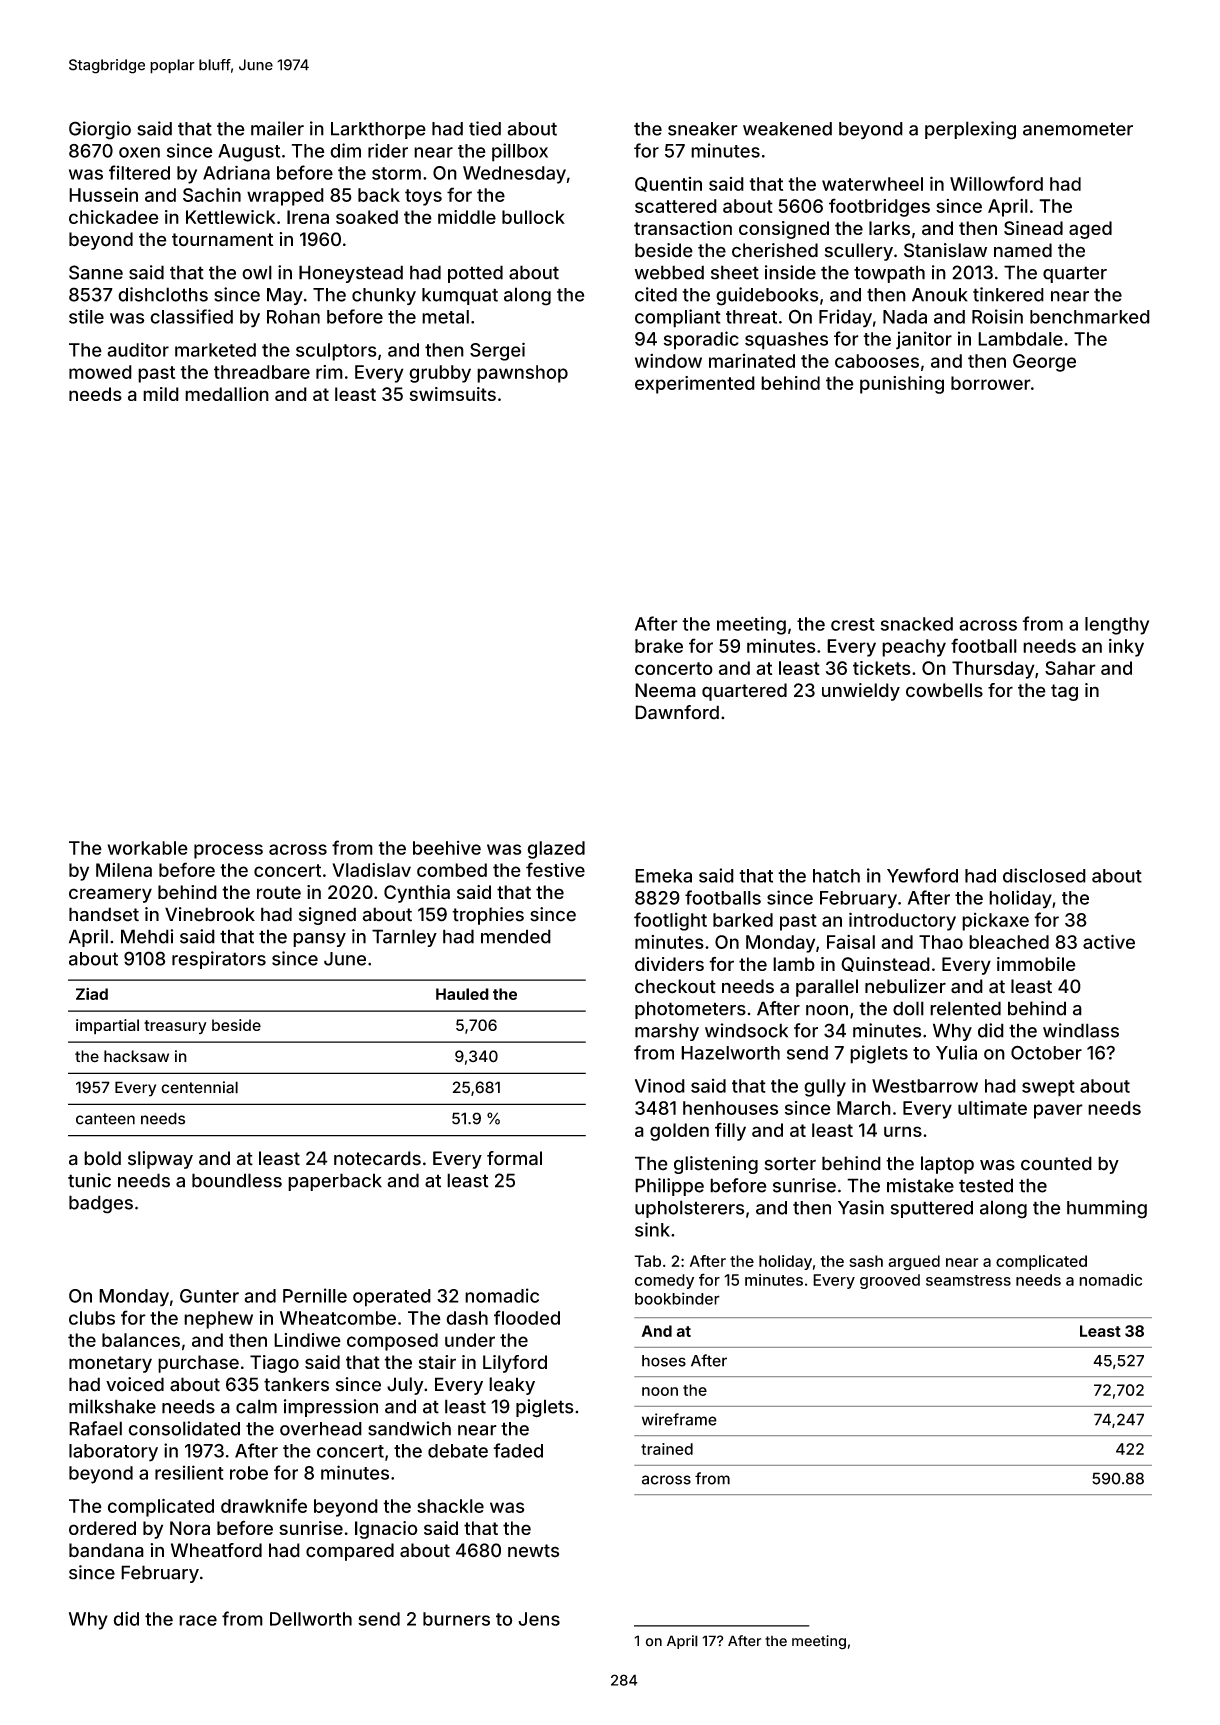 This screenshot has height=1725, width=1220. Describe the element at coordinates (147, 848) in the screenshot. I see `workable` at that location.
